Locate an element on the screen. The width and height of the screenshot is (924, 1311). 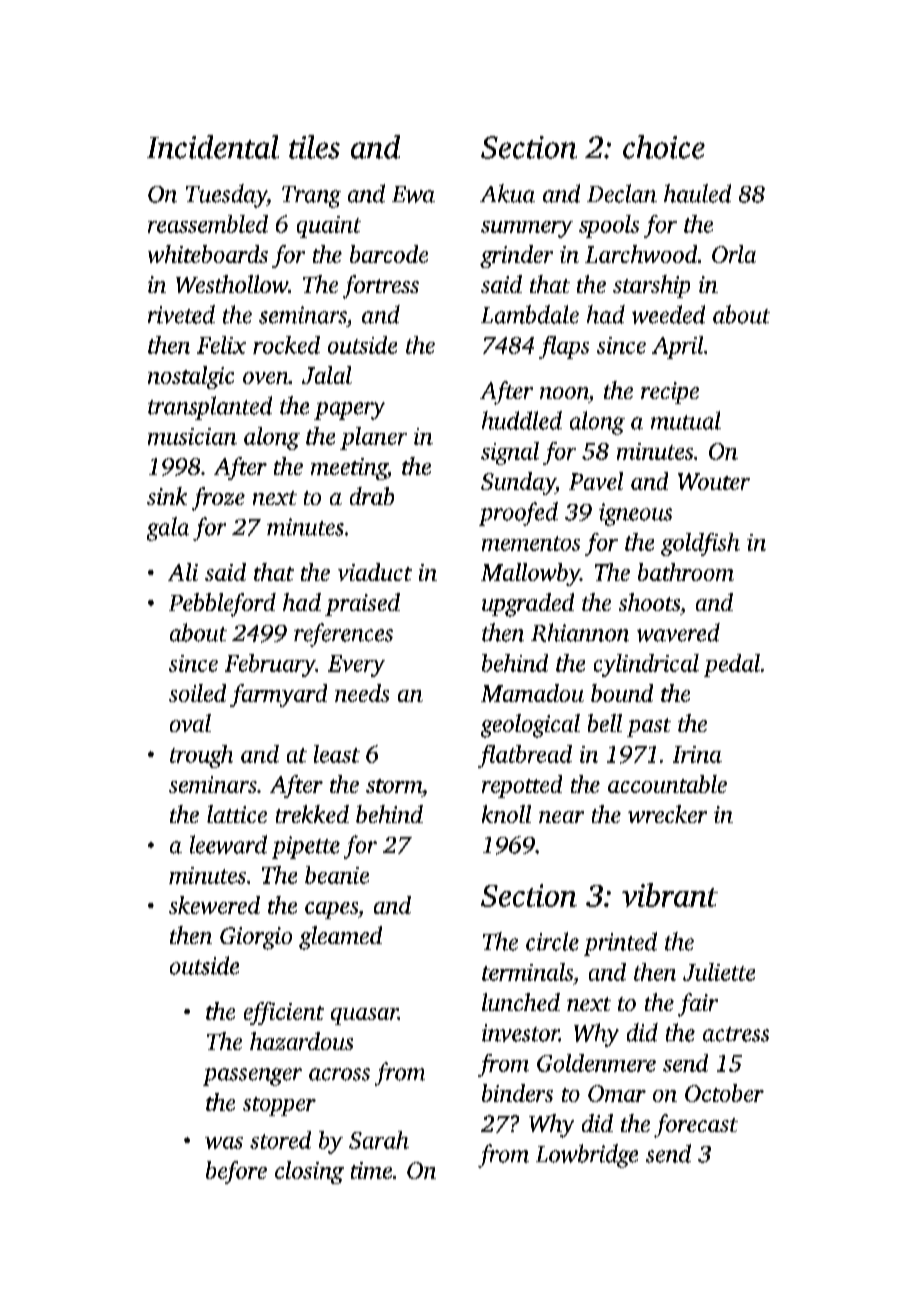
before is located at coordinates (236, 1172).
